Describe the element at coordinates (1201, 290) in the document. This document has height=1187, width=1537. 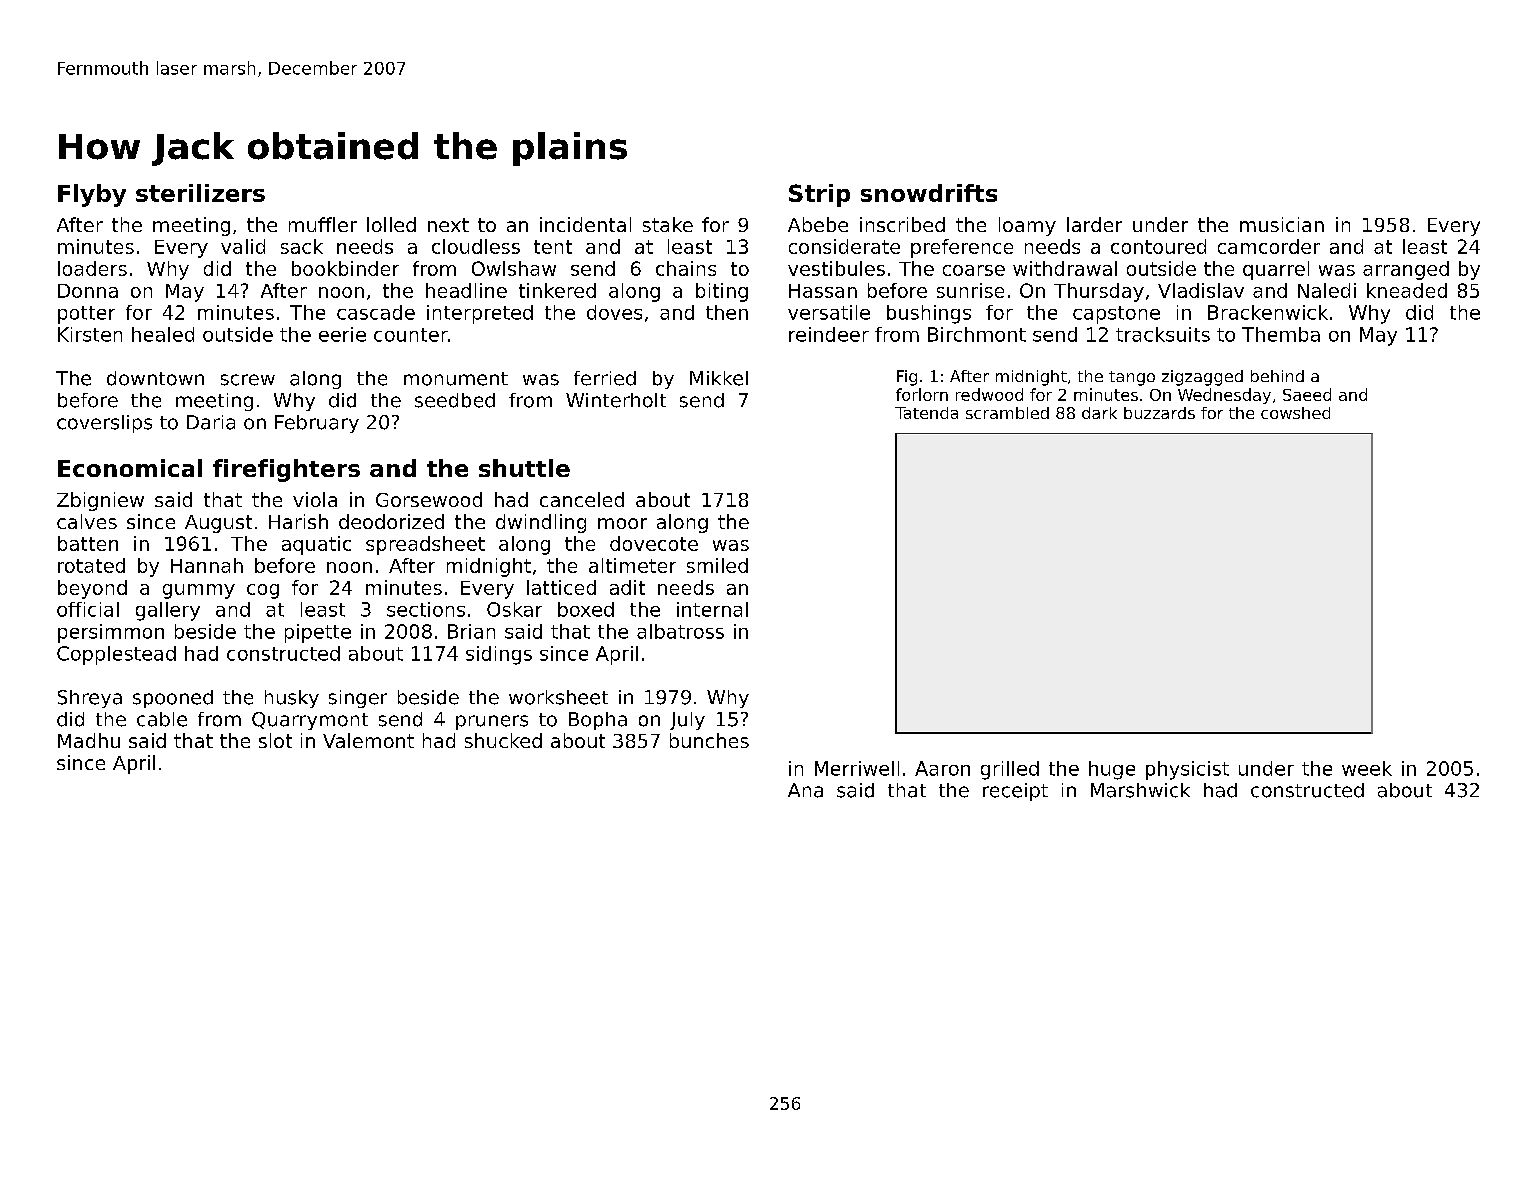
I see `Vladislav` at that location.
